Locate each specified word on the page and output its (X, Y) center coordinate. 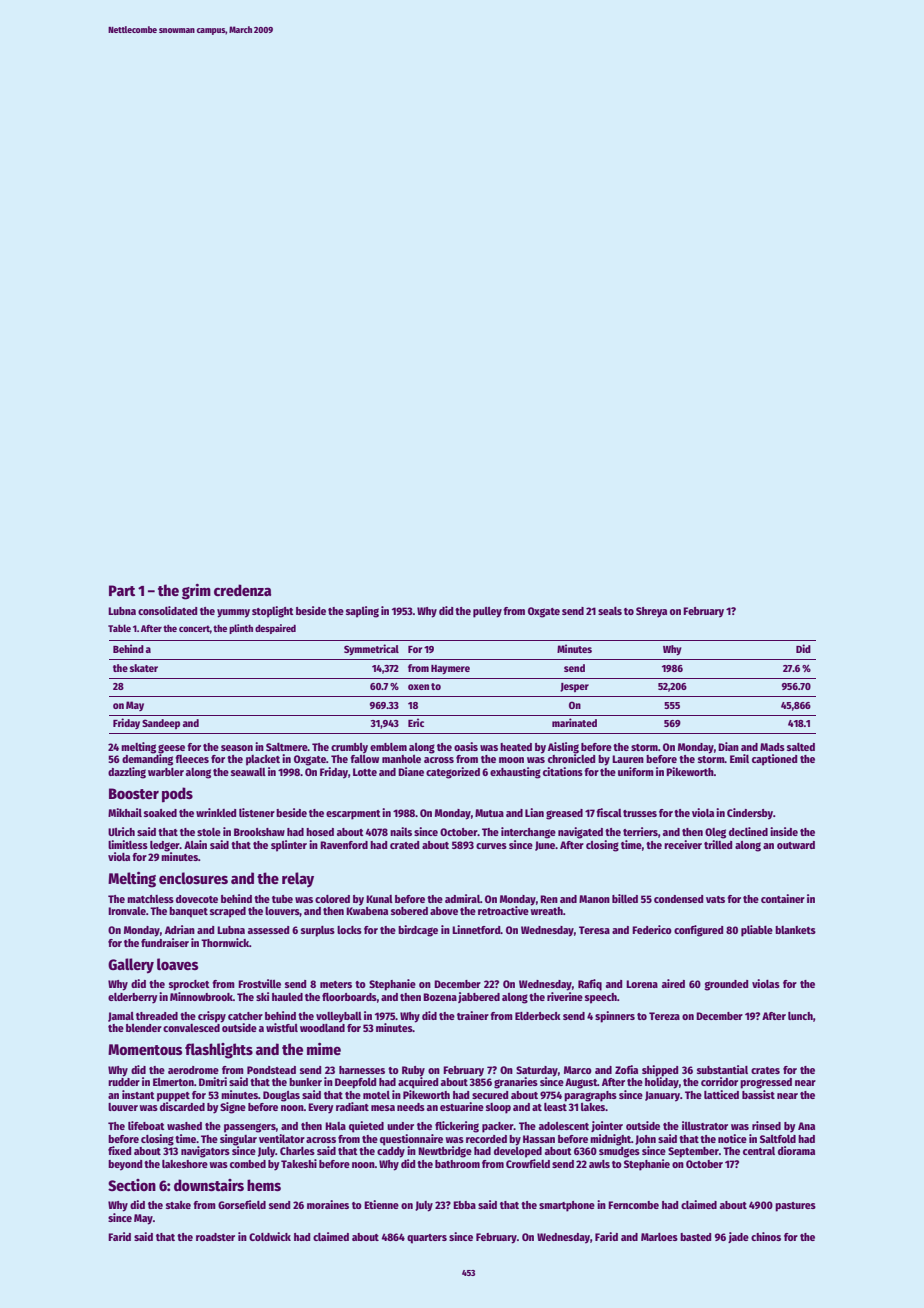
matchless (150, 899)
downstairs (209, 1185)
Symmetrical (371, 649)
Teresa (594, 930)
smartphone (567, 1206)
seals (610, 611)
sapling (362, 612)
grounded (726, 985)
